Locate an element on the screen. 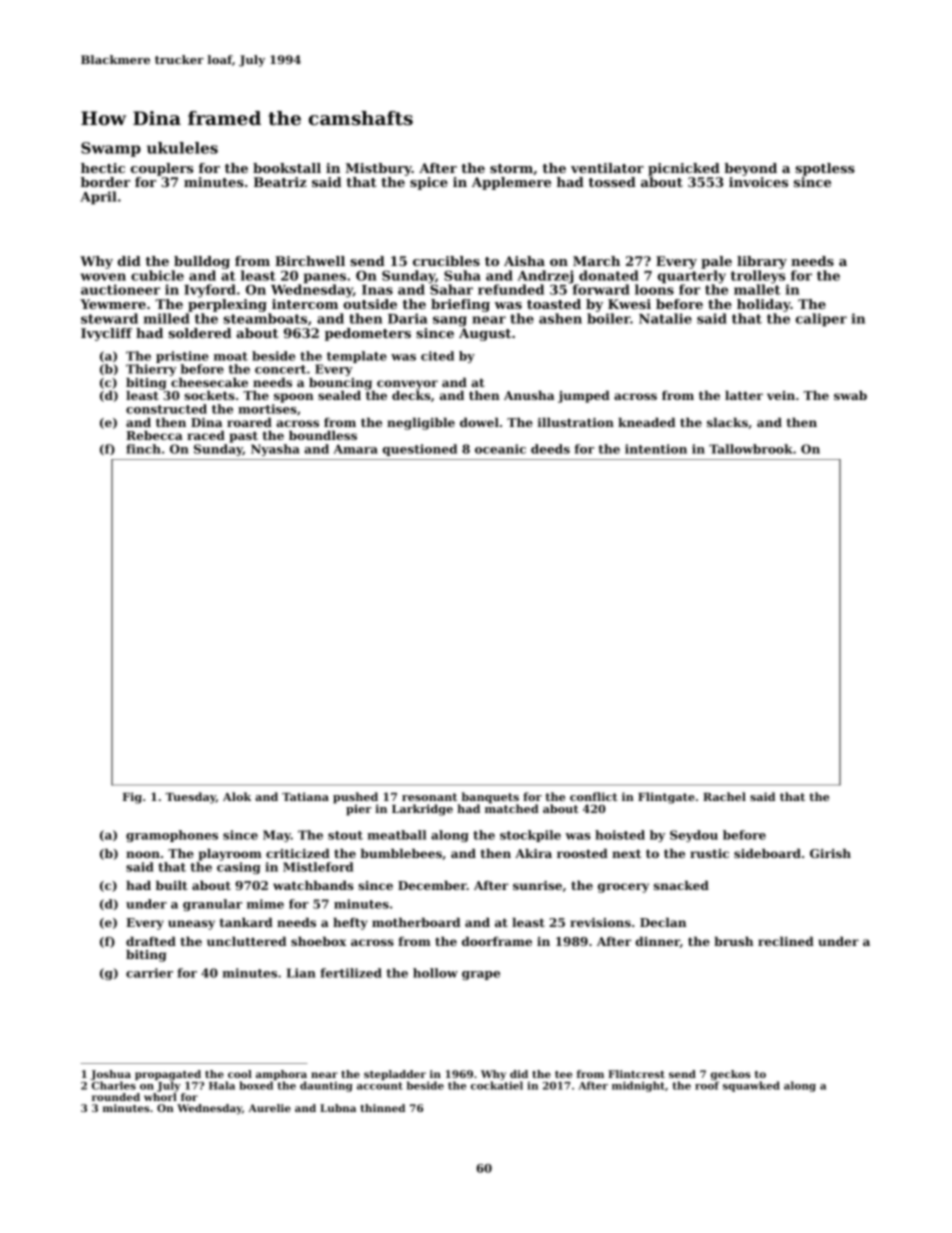 This screenshot has width=952, height=1233. April is located at coordinates (98, 198).
